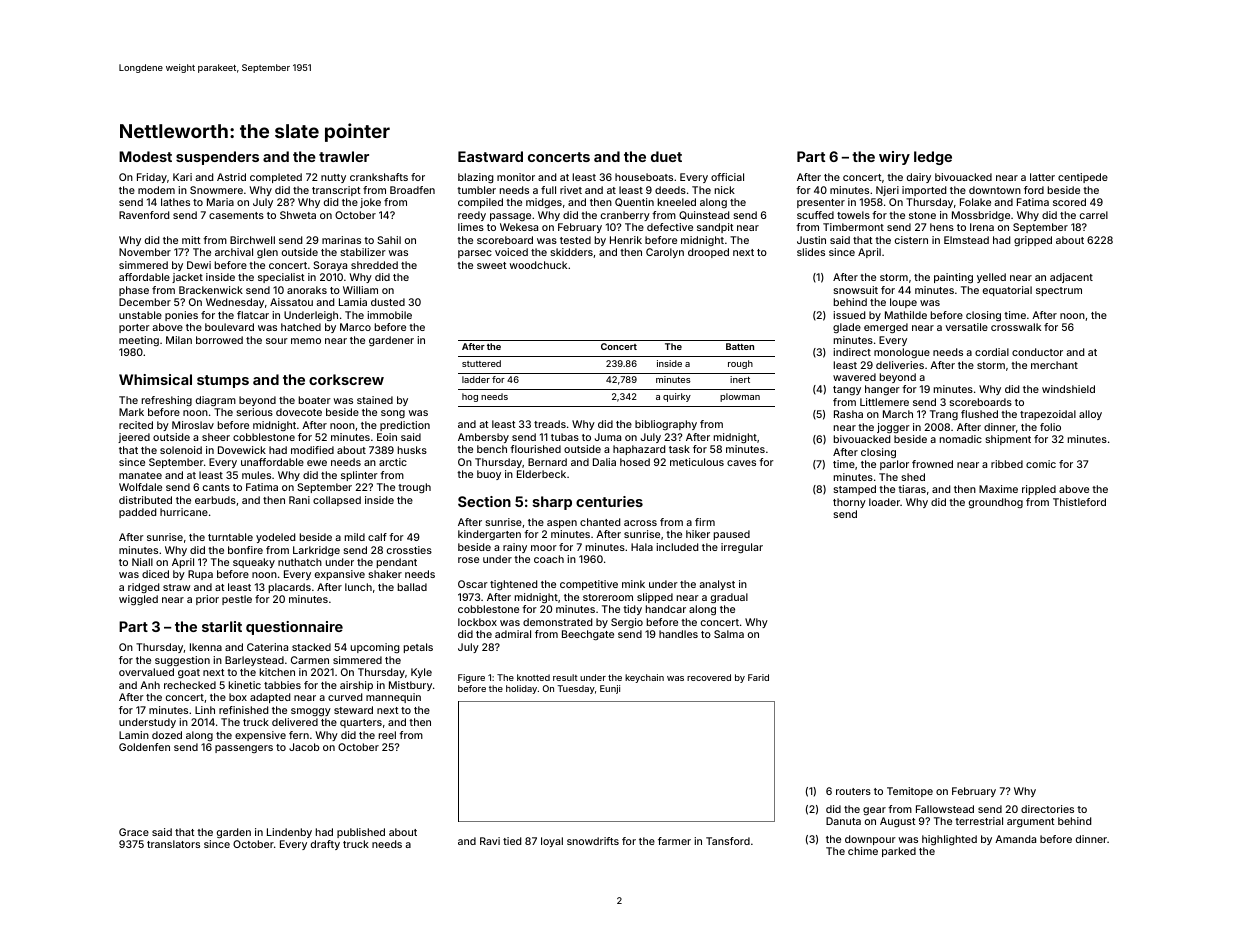  I want to click on centipede, so click(1083, 178).
